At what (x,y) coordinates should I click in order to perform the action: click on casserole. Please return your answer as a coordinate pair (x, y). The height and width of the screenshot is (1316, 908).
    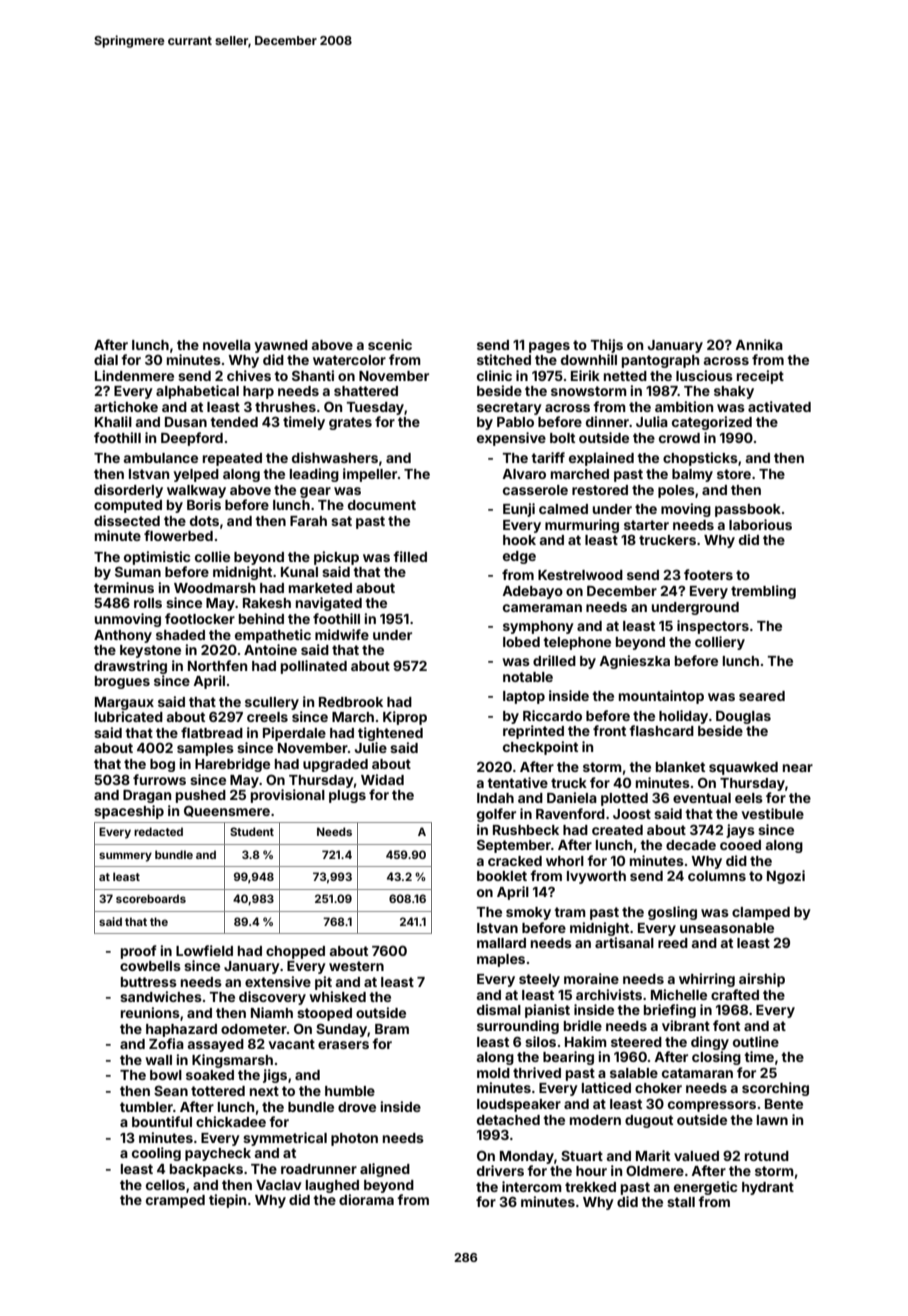
    Looking at the image, I should click on (535, 490).
